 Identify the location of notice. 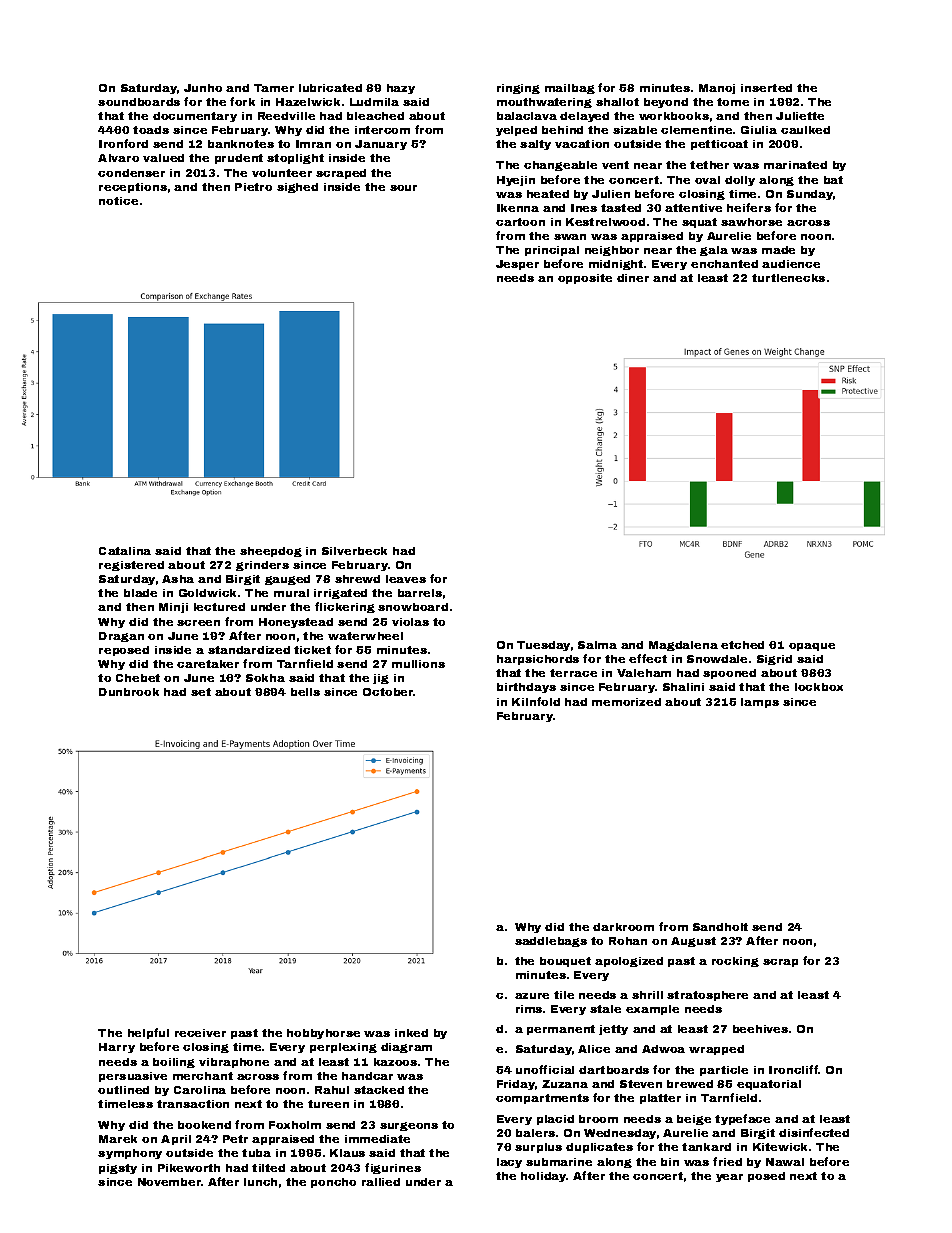
(118, 201).
